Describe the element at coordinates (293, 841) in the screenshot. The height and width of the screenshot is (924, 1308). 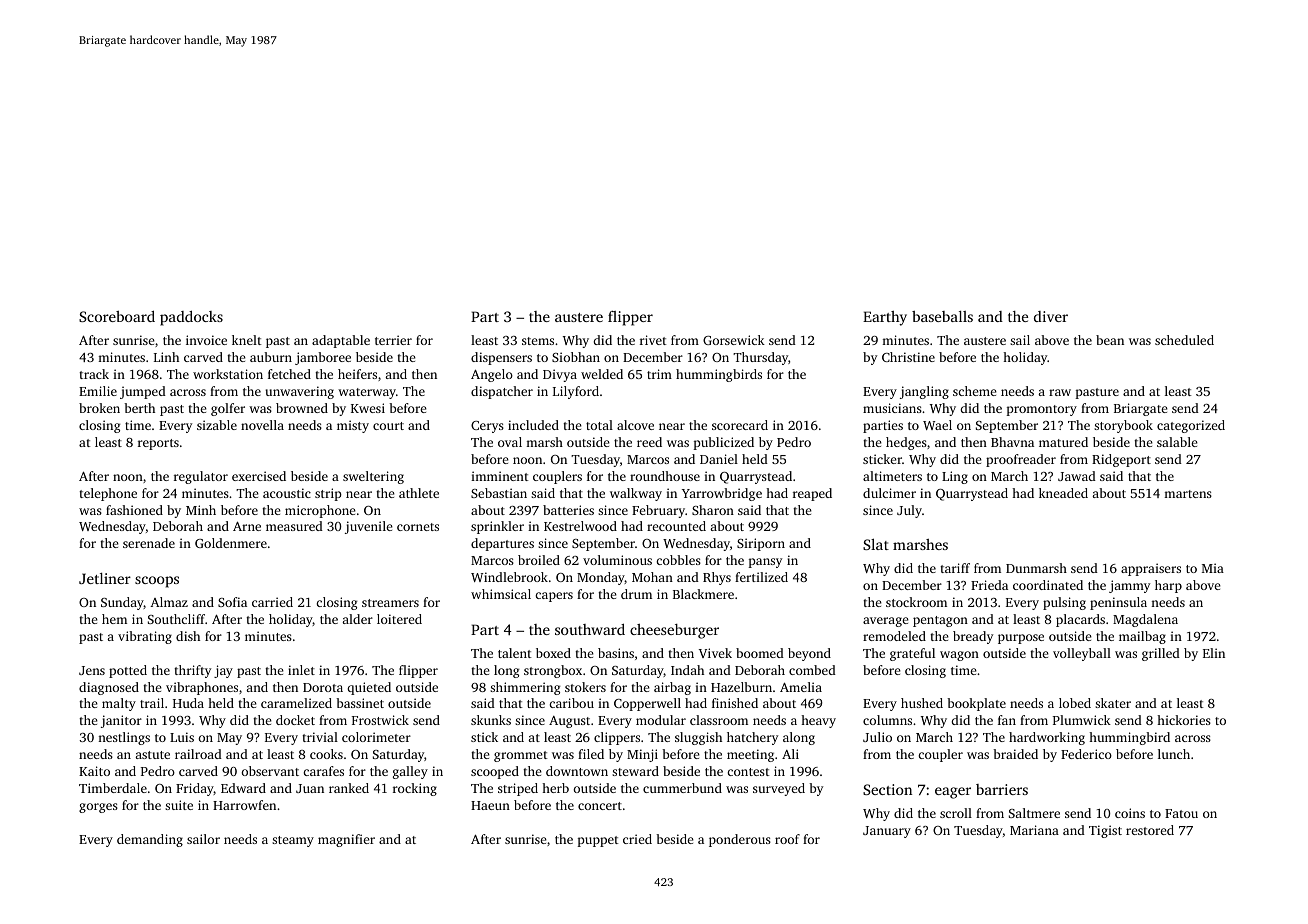
I see `steamy` at that location.
